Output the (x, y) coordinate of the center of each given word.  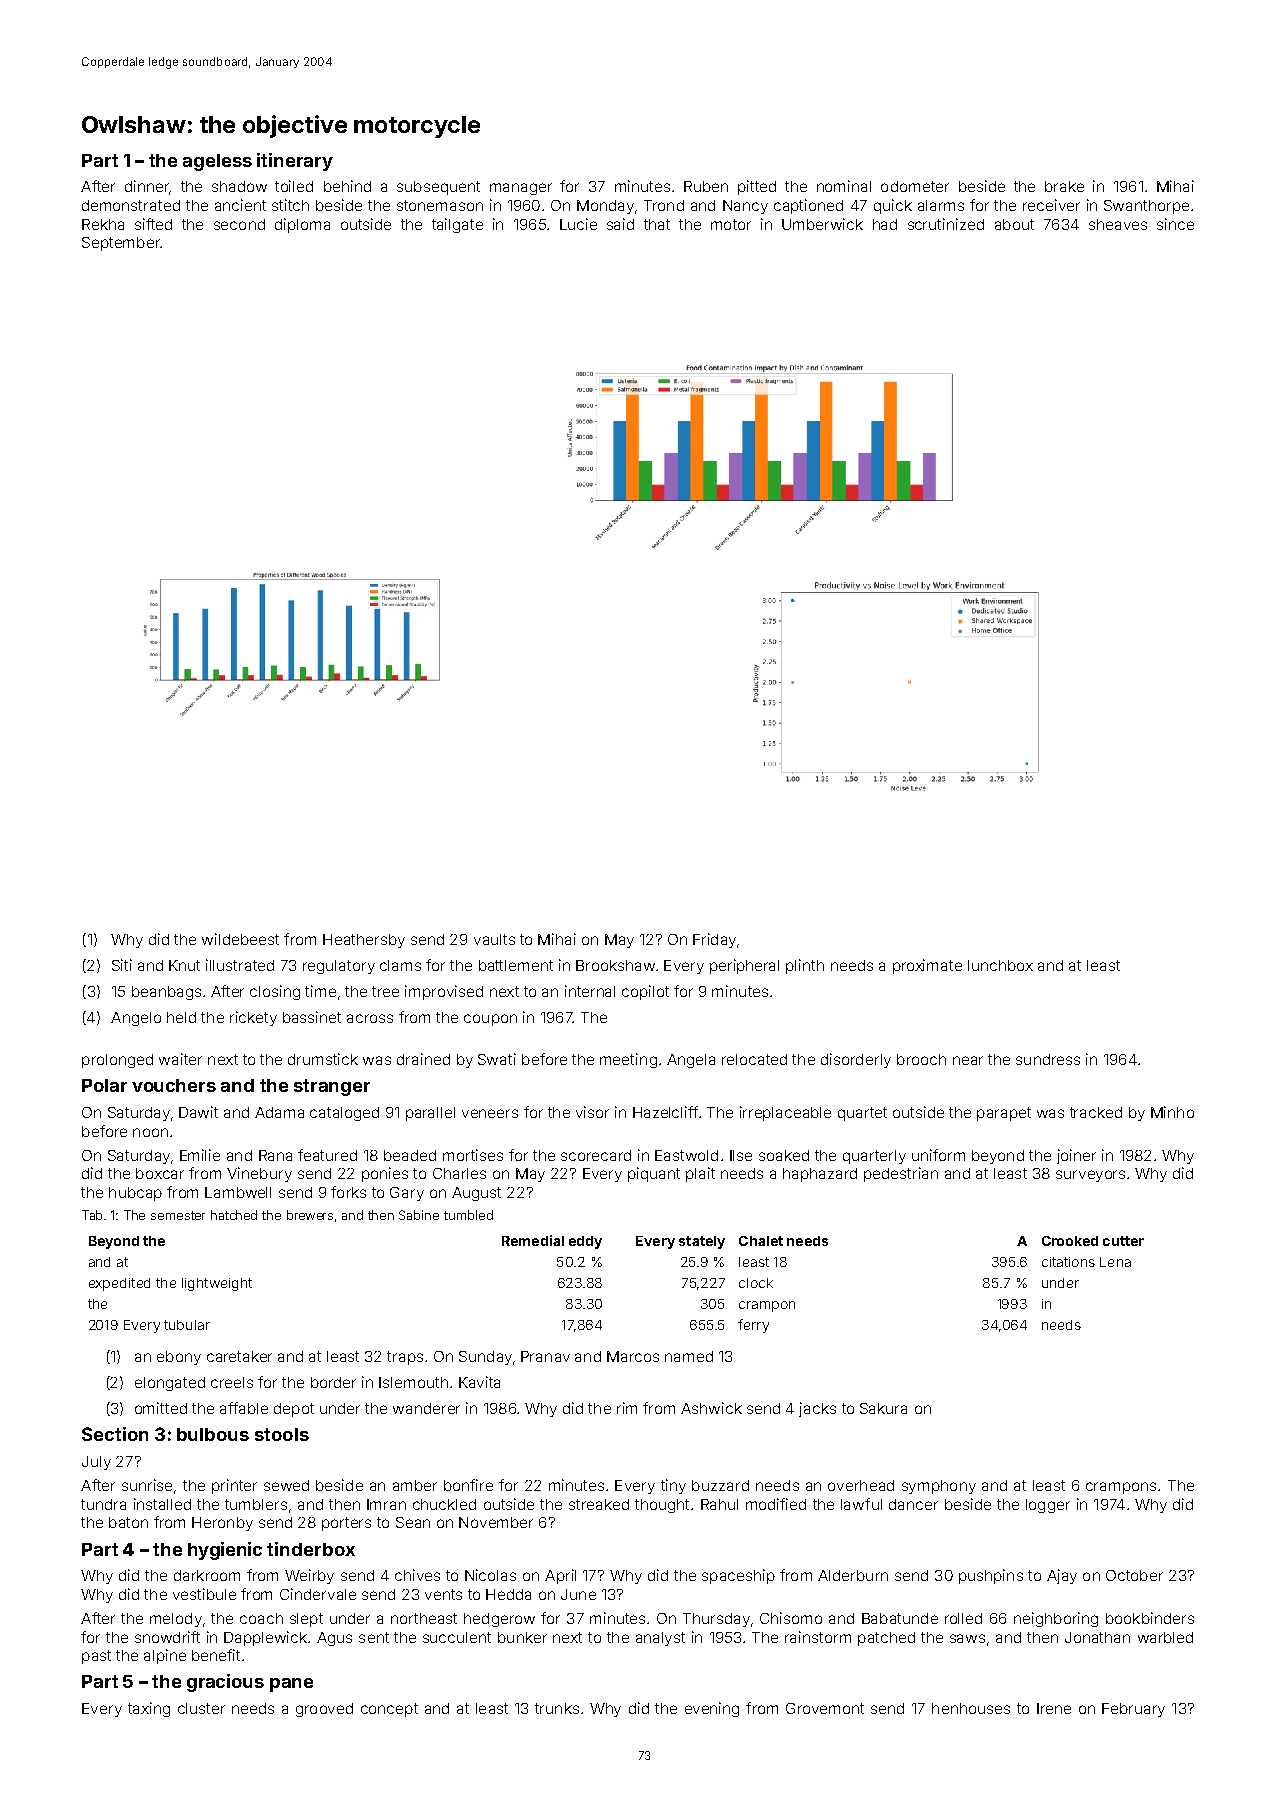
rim (627, 1408)
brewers (310, 1215)
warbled (1165, 1637)
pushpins (991, 1576)
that (657, 224)
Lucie (578, 224)
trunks (557, 1708)
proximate (927, 966)
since (1175, 224)
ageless (217, 162)
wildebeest (240, 939)
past (96, 1657)
